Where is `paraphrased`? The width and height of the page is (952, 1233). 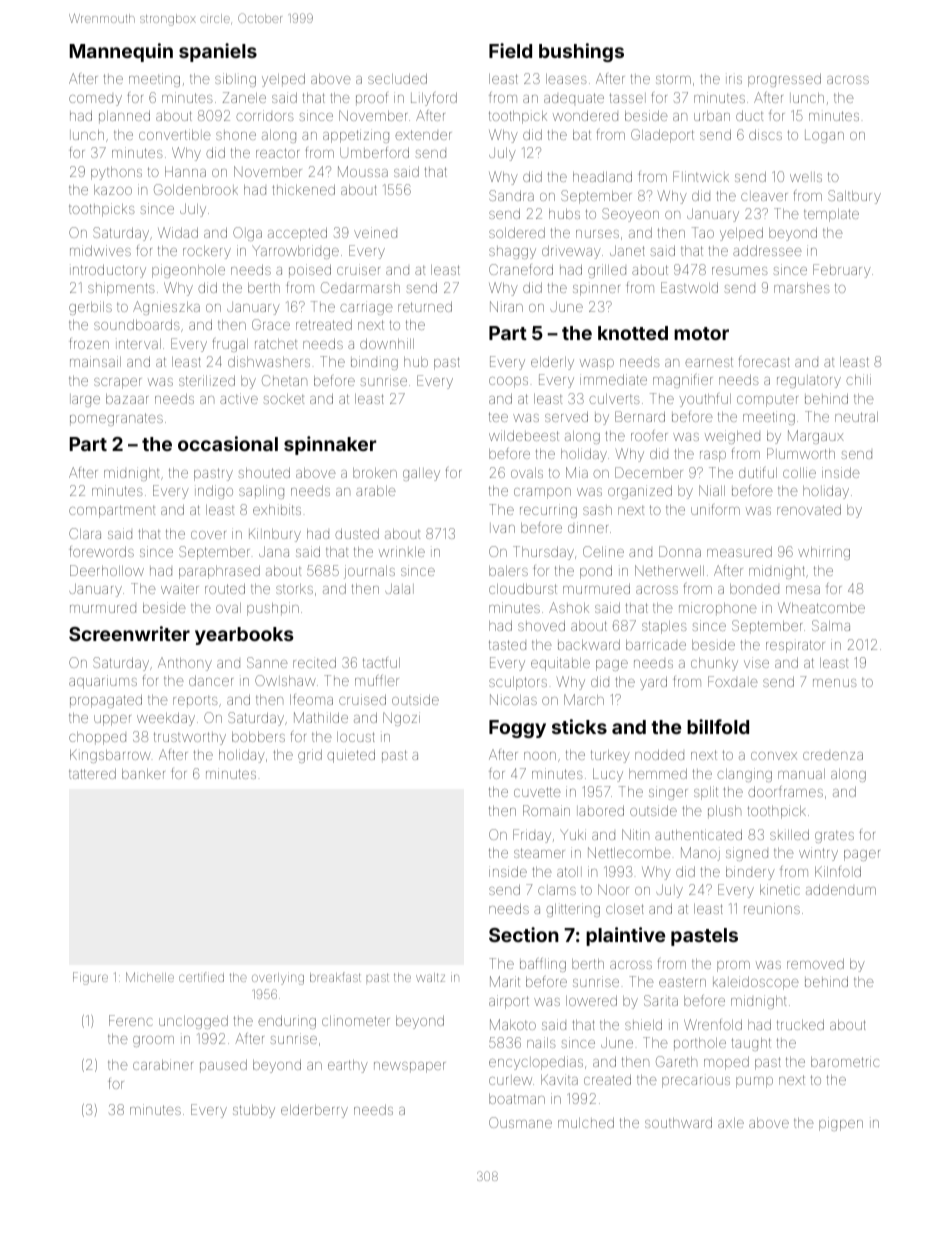 paraphrased is located at coordinates (219, 572).
